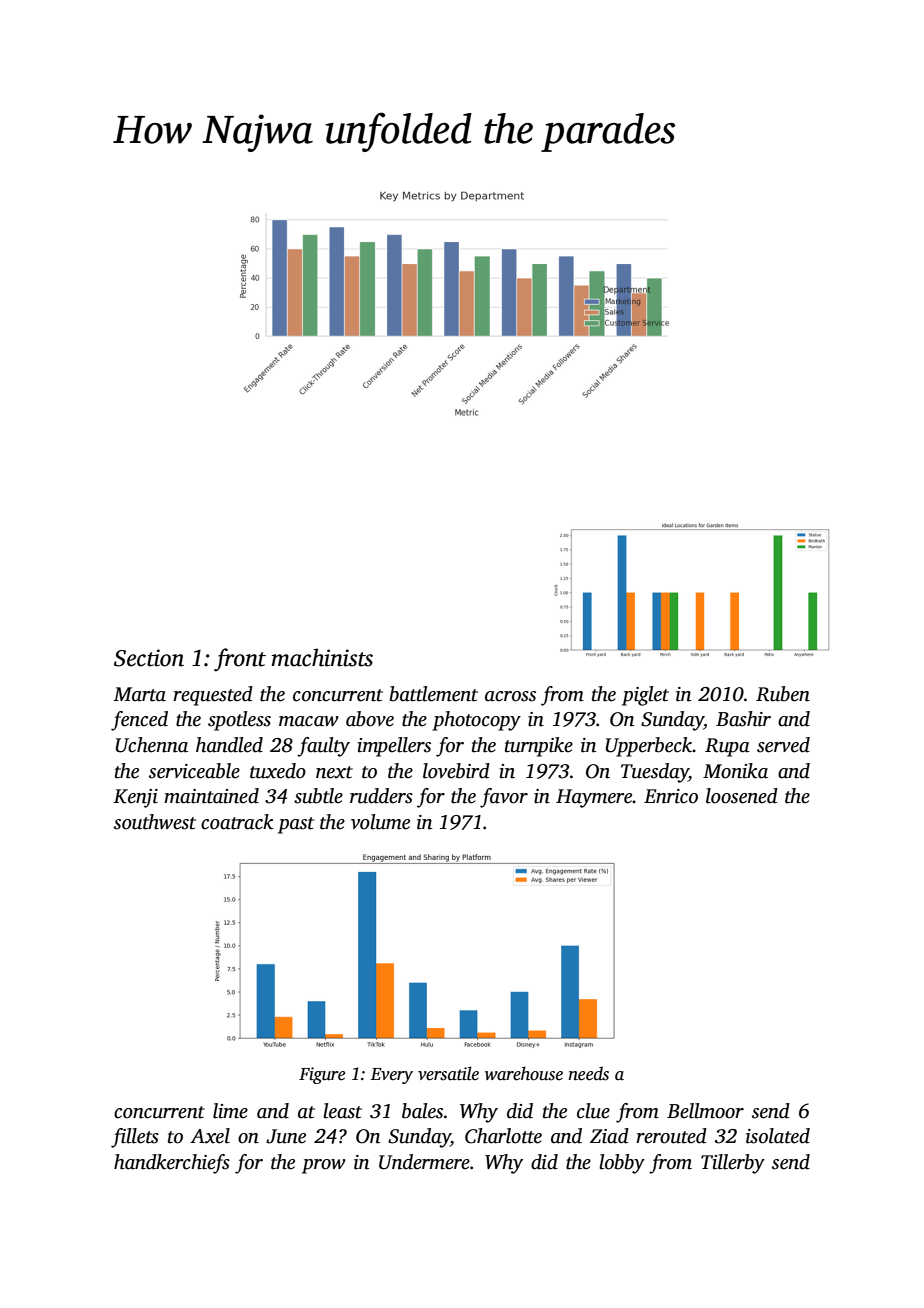  I want to click on volume, so click(380, 822).
